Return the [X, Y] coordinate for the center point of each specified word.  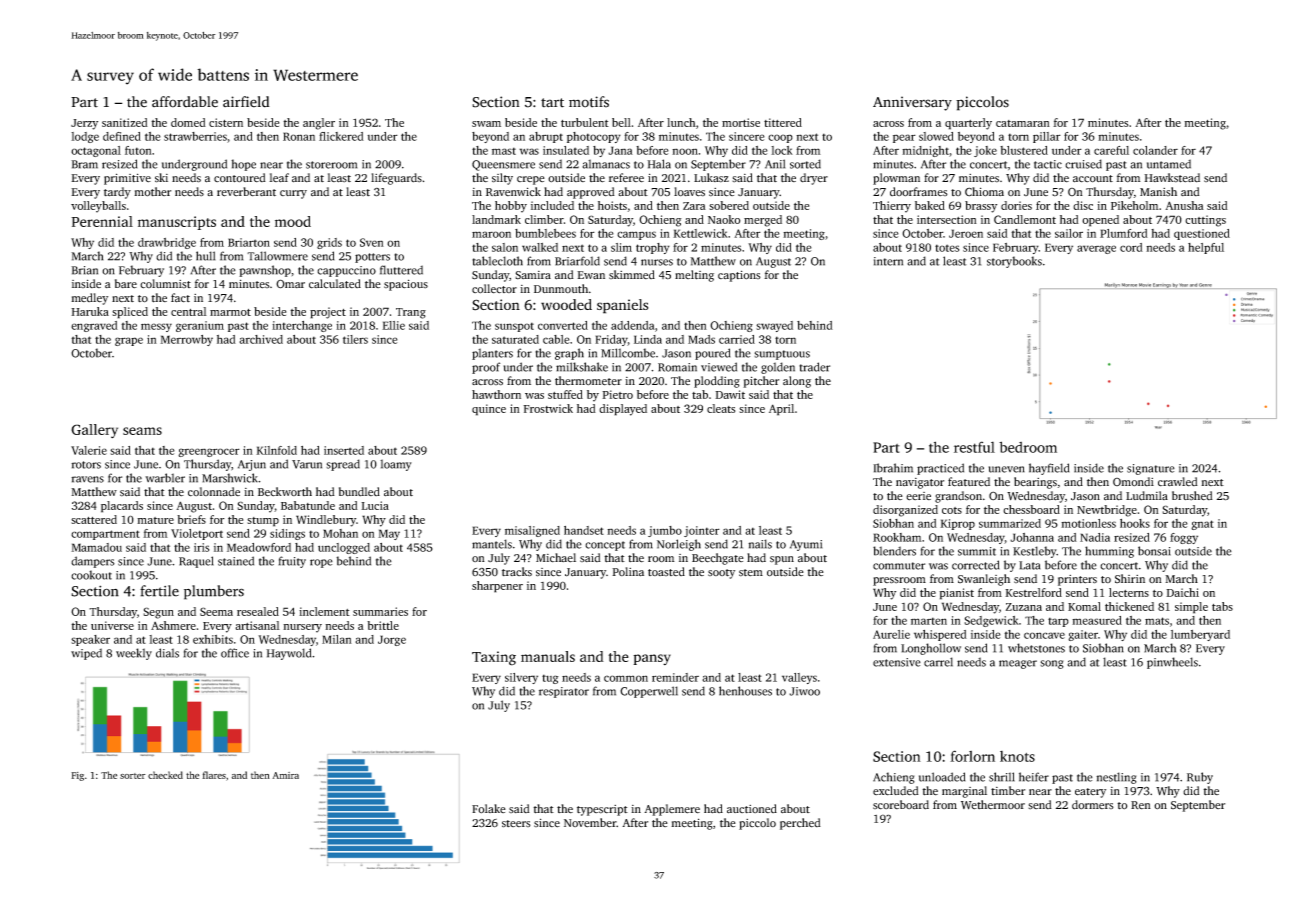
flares [214, 775]
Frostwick [548, 408]
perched [800, 824]
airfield [246, 102]
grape [129, 341]
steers [516, 824]
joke [985, 151]
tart [552, 103]
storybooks [1014, 262]
